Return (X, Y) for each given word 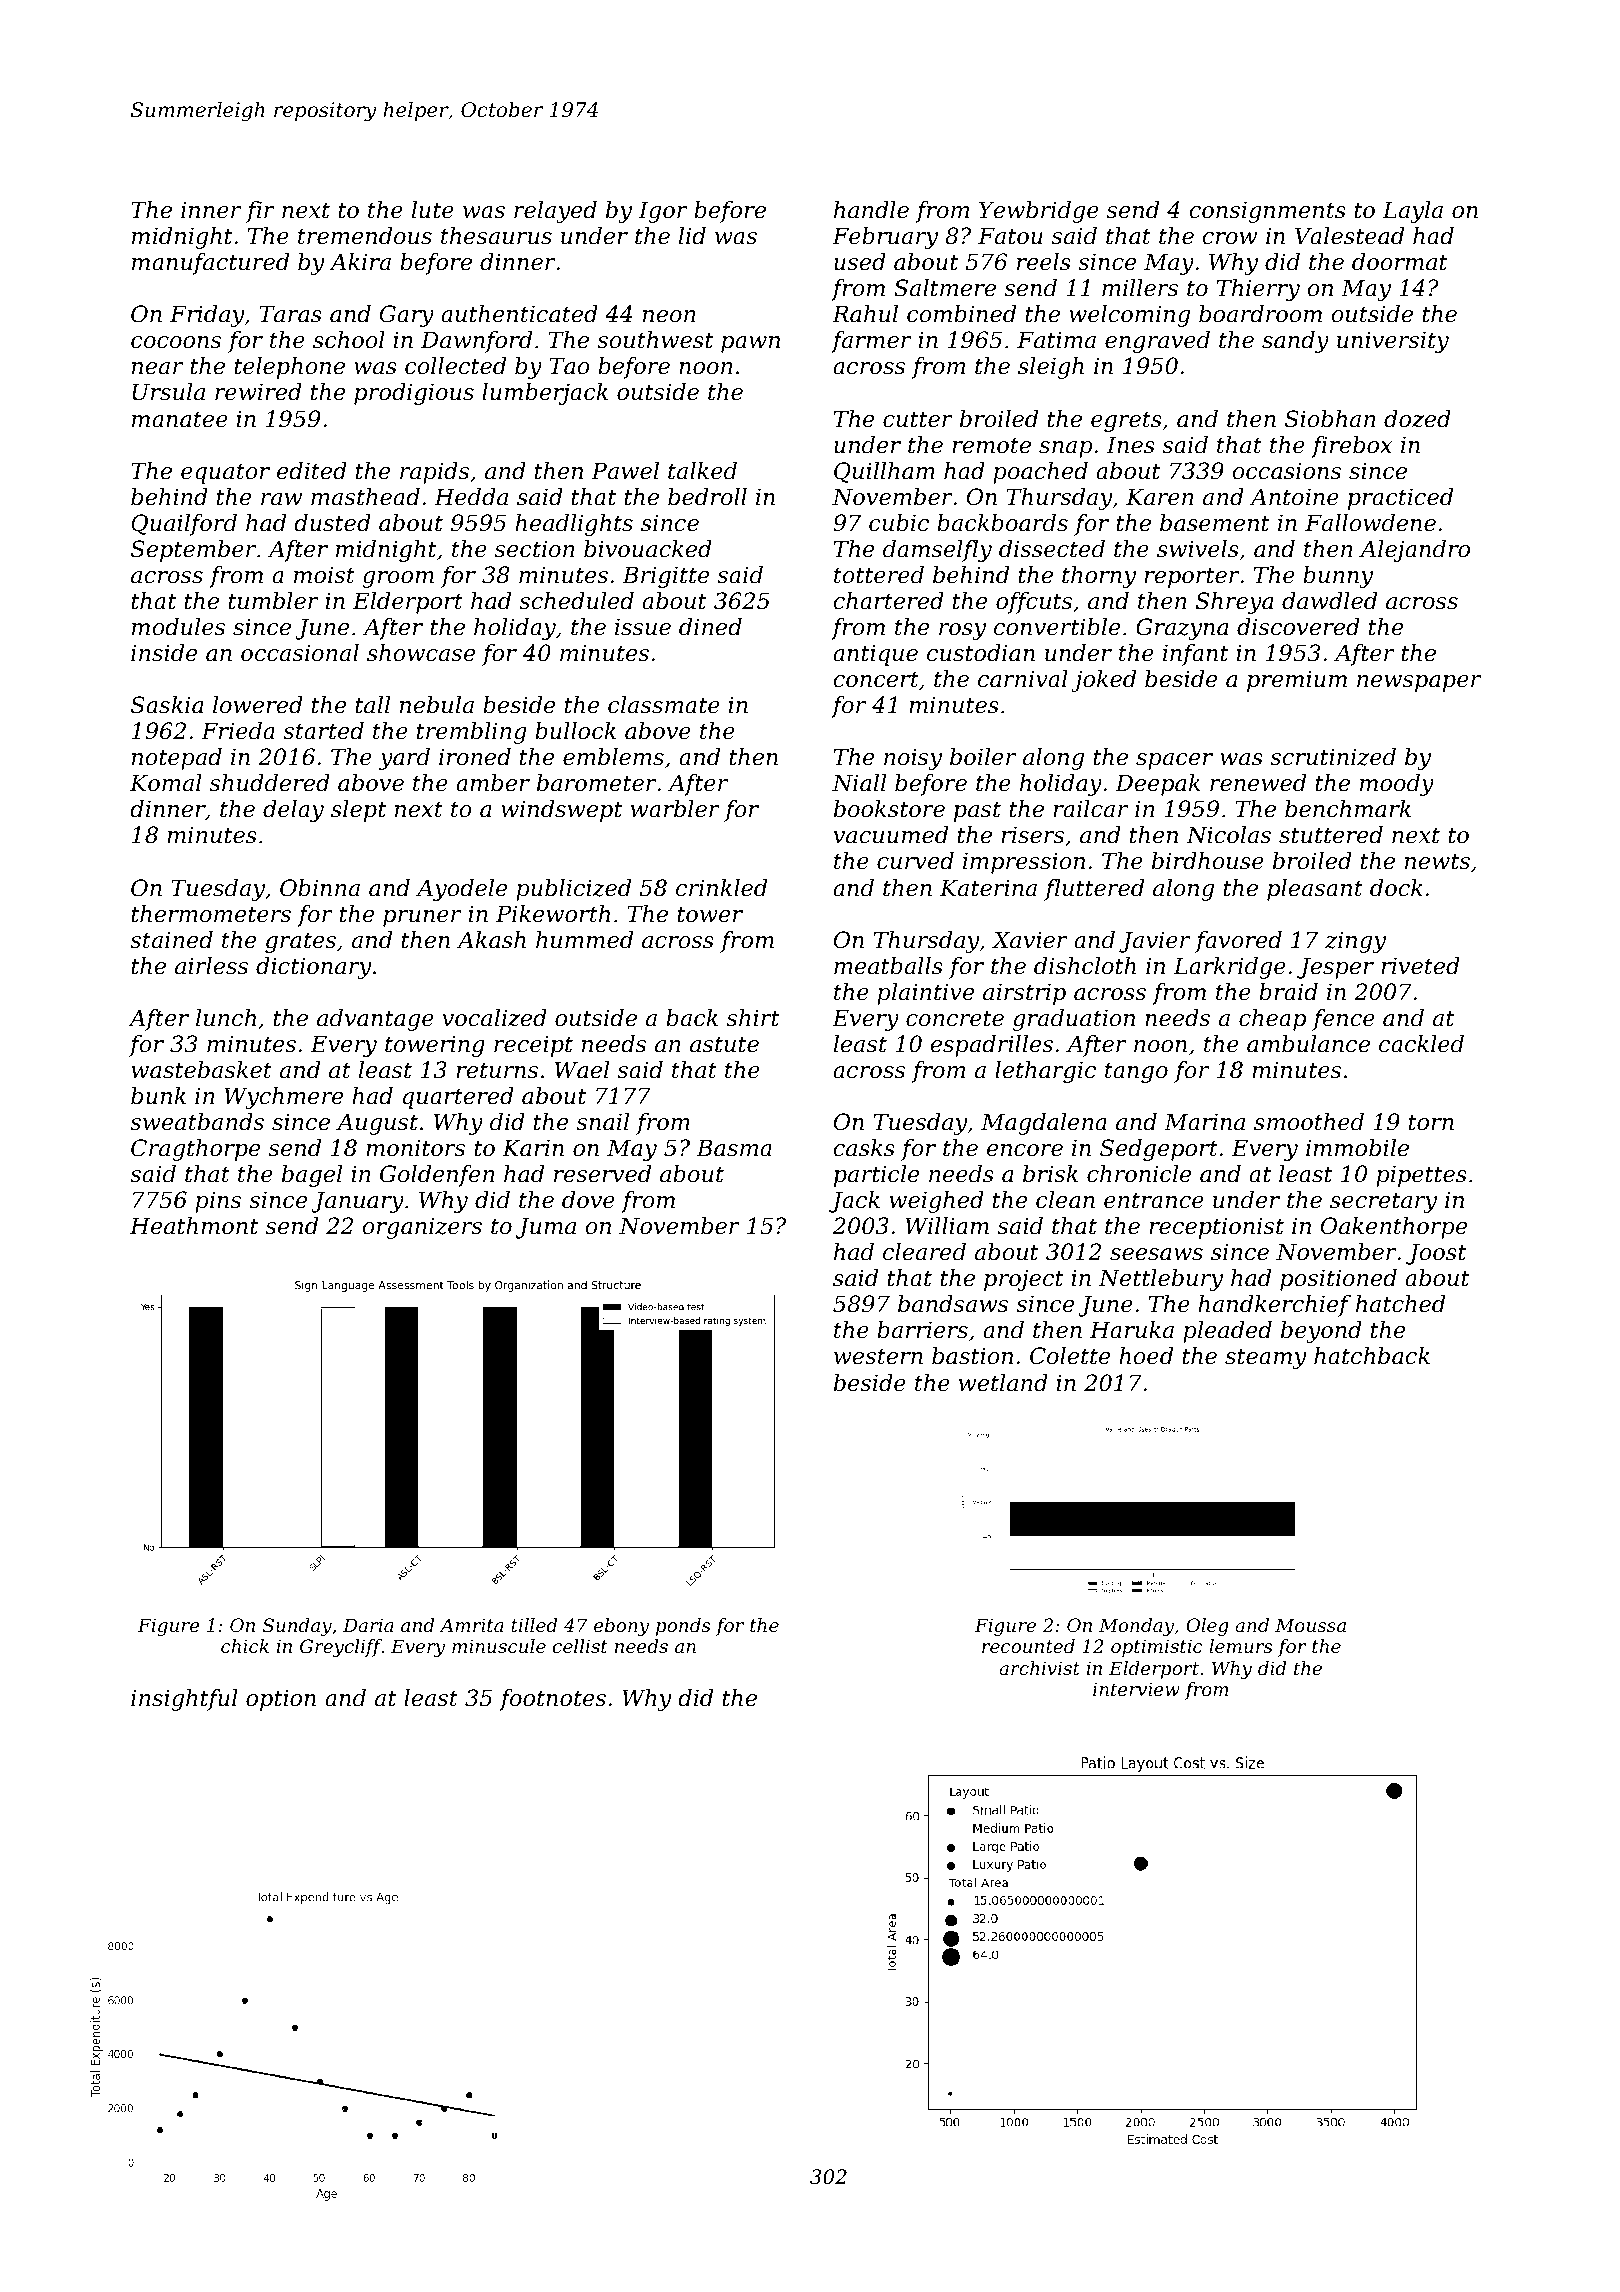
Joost (1436, 1254)
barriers (922, 1330)
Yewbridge (1039, 212)
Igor (663, 212)
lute (433, 210)
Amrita (471, 1625)
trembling (471, 733)
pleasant (1315, 890)
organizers (422, 1228)
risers (1032, 835)
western (878, 1356)
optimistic (1157, 1648)
